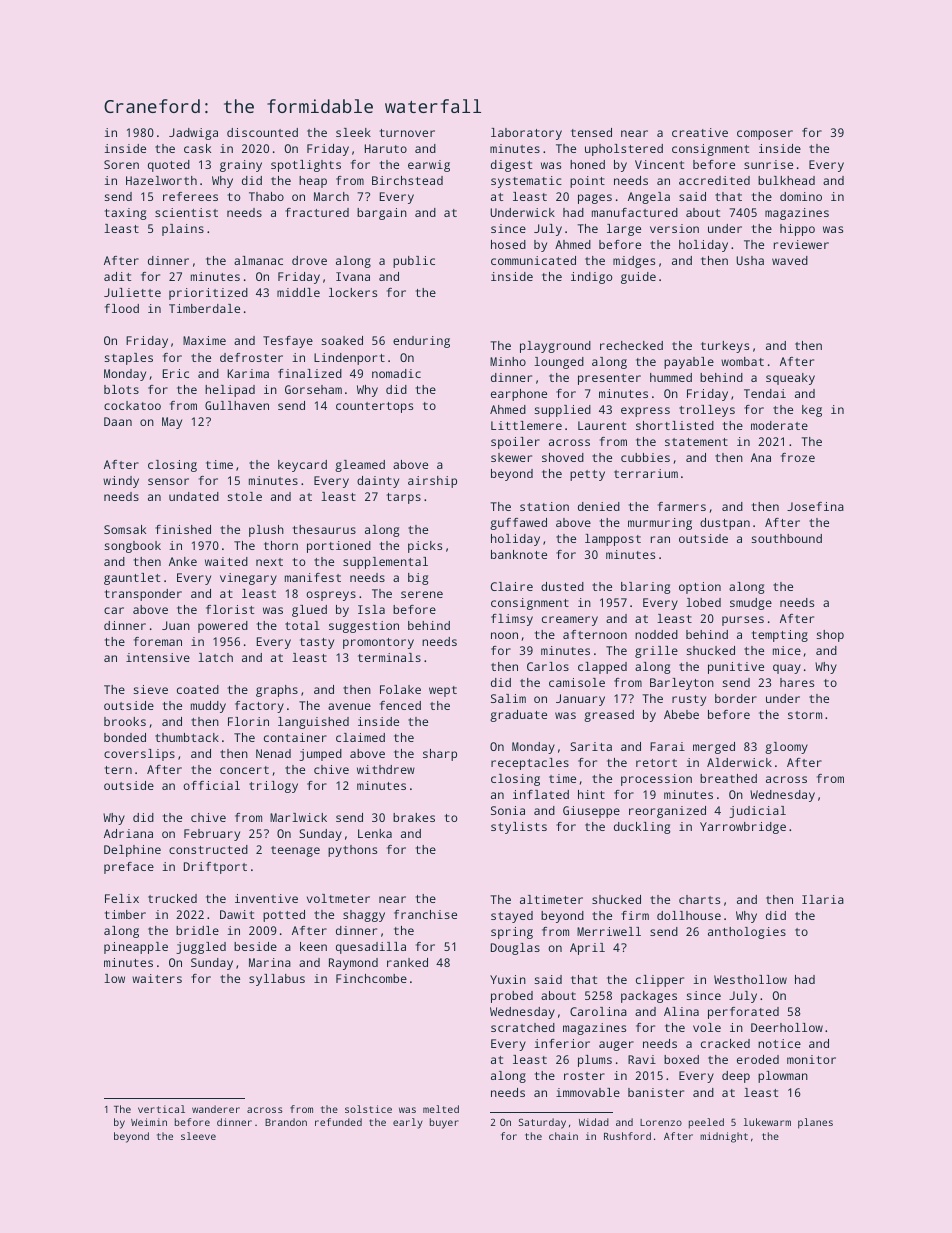 The height and width of the screenshot is (1233, 952). What do you see at coordinates (198, 1136) in the screenshot?
I see `sleeve` at bounding box center [198, 1136].
